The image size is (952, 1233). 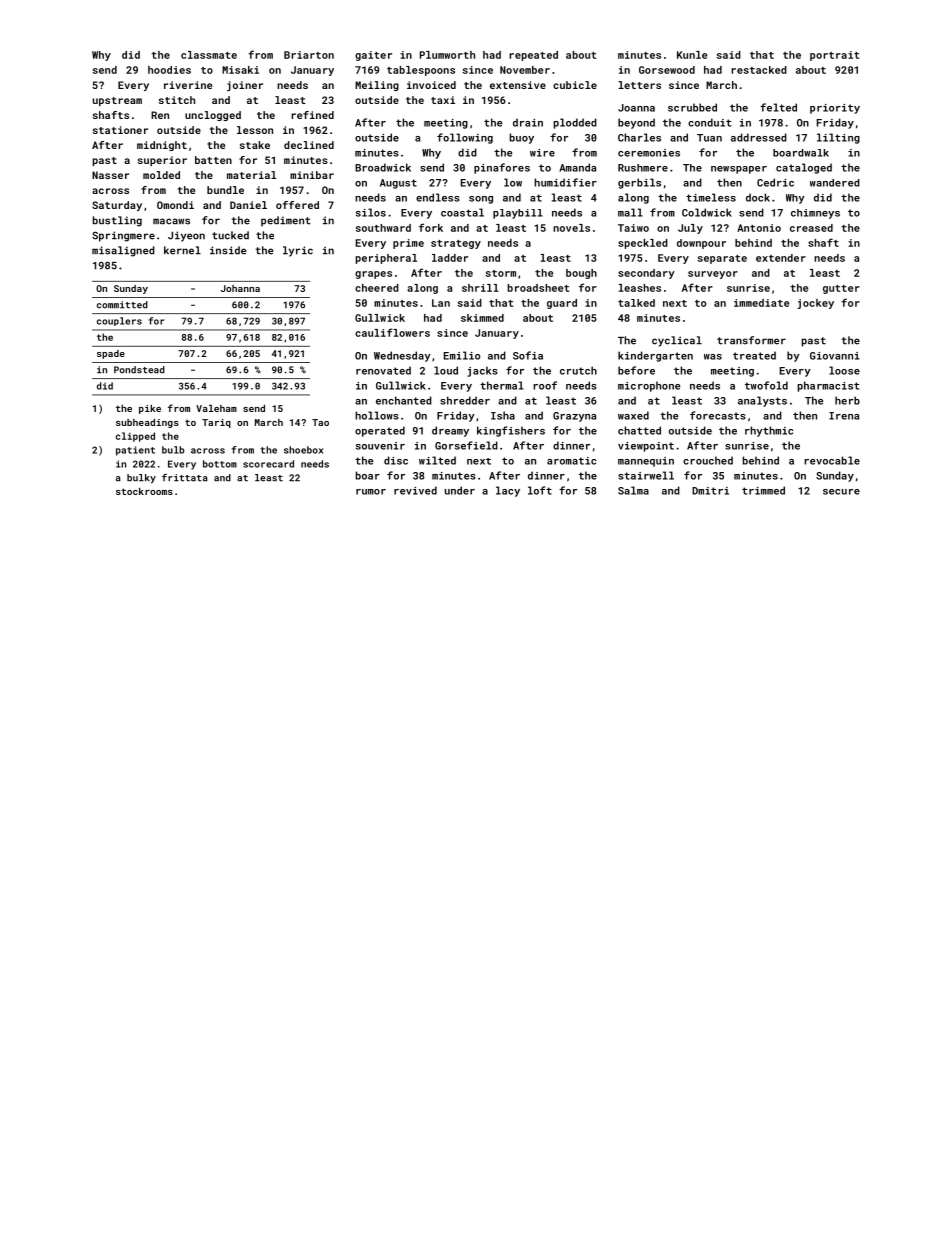 I want to click on treated, so click(x=754, y=355).
